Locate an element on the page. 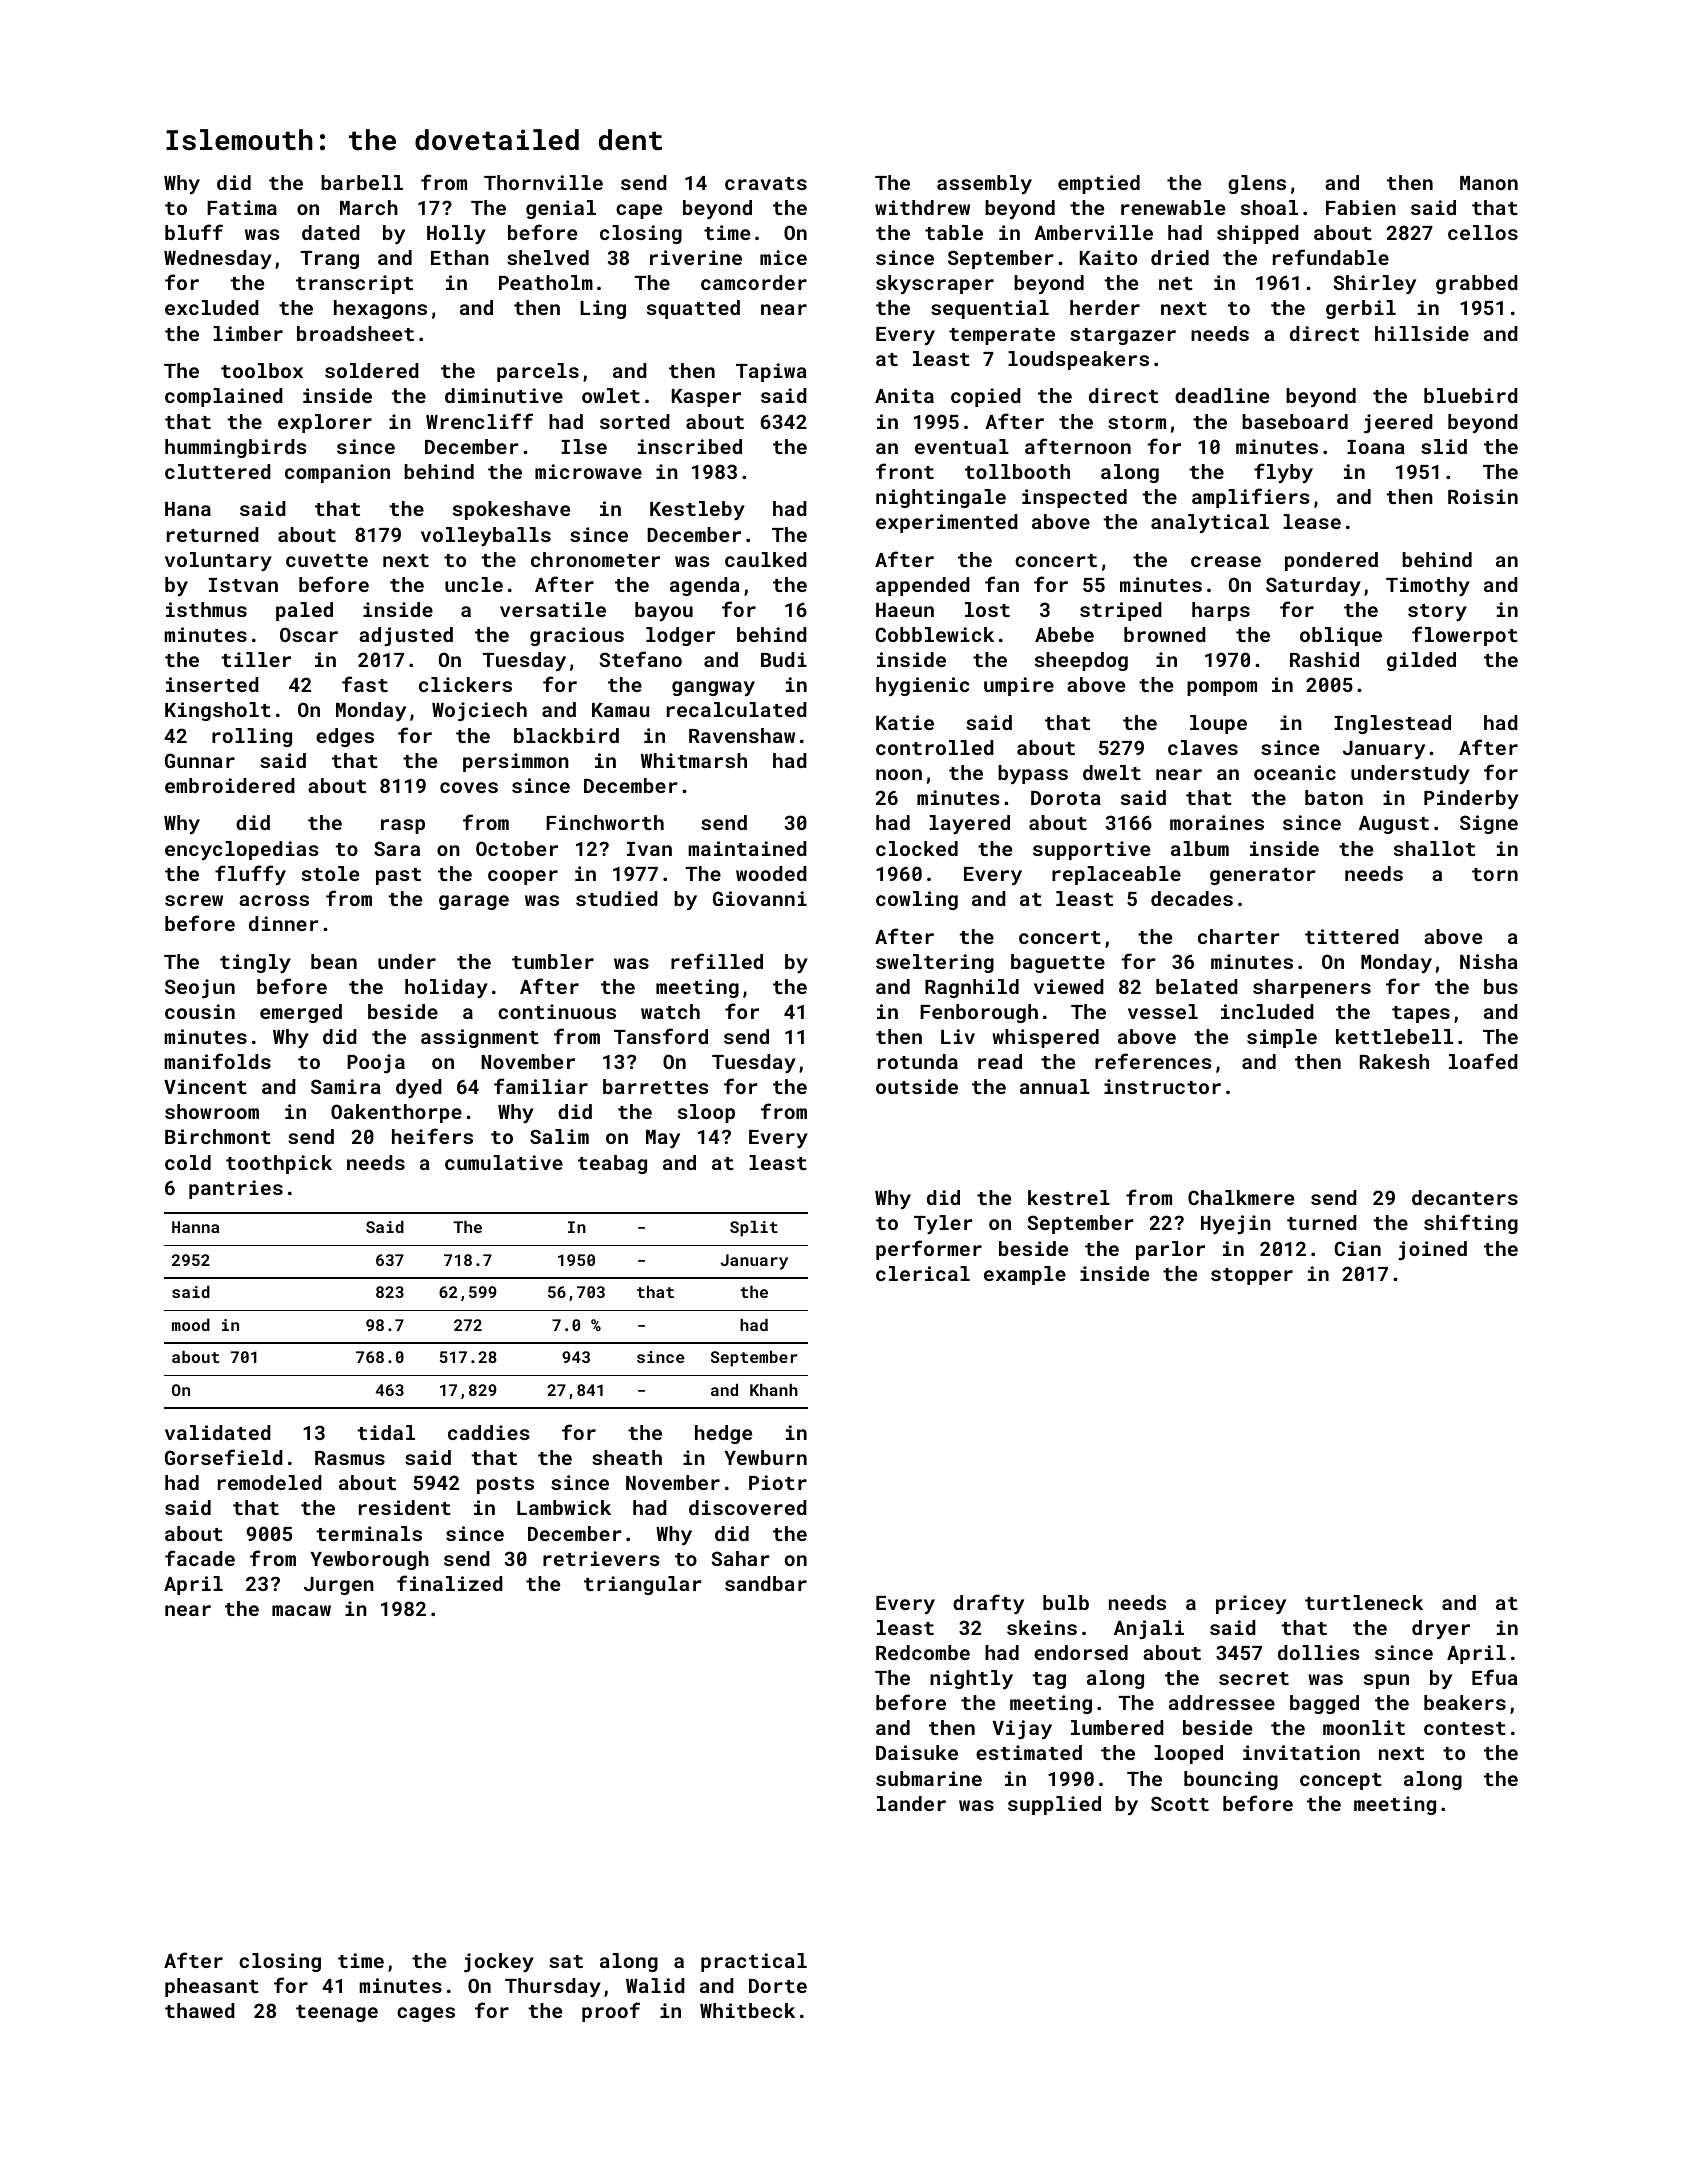 The width and height of the document is (1683, 2178). sequential is located at coordinates (990, 309).
